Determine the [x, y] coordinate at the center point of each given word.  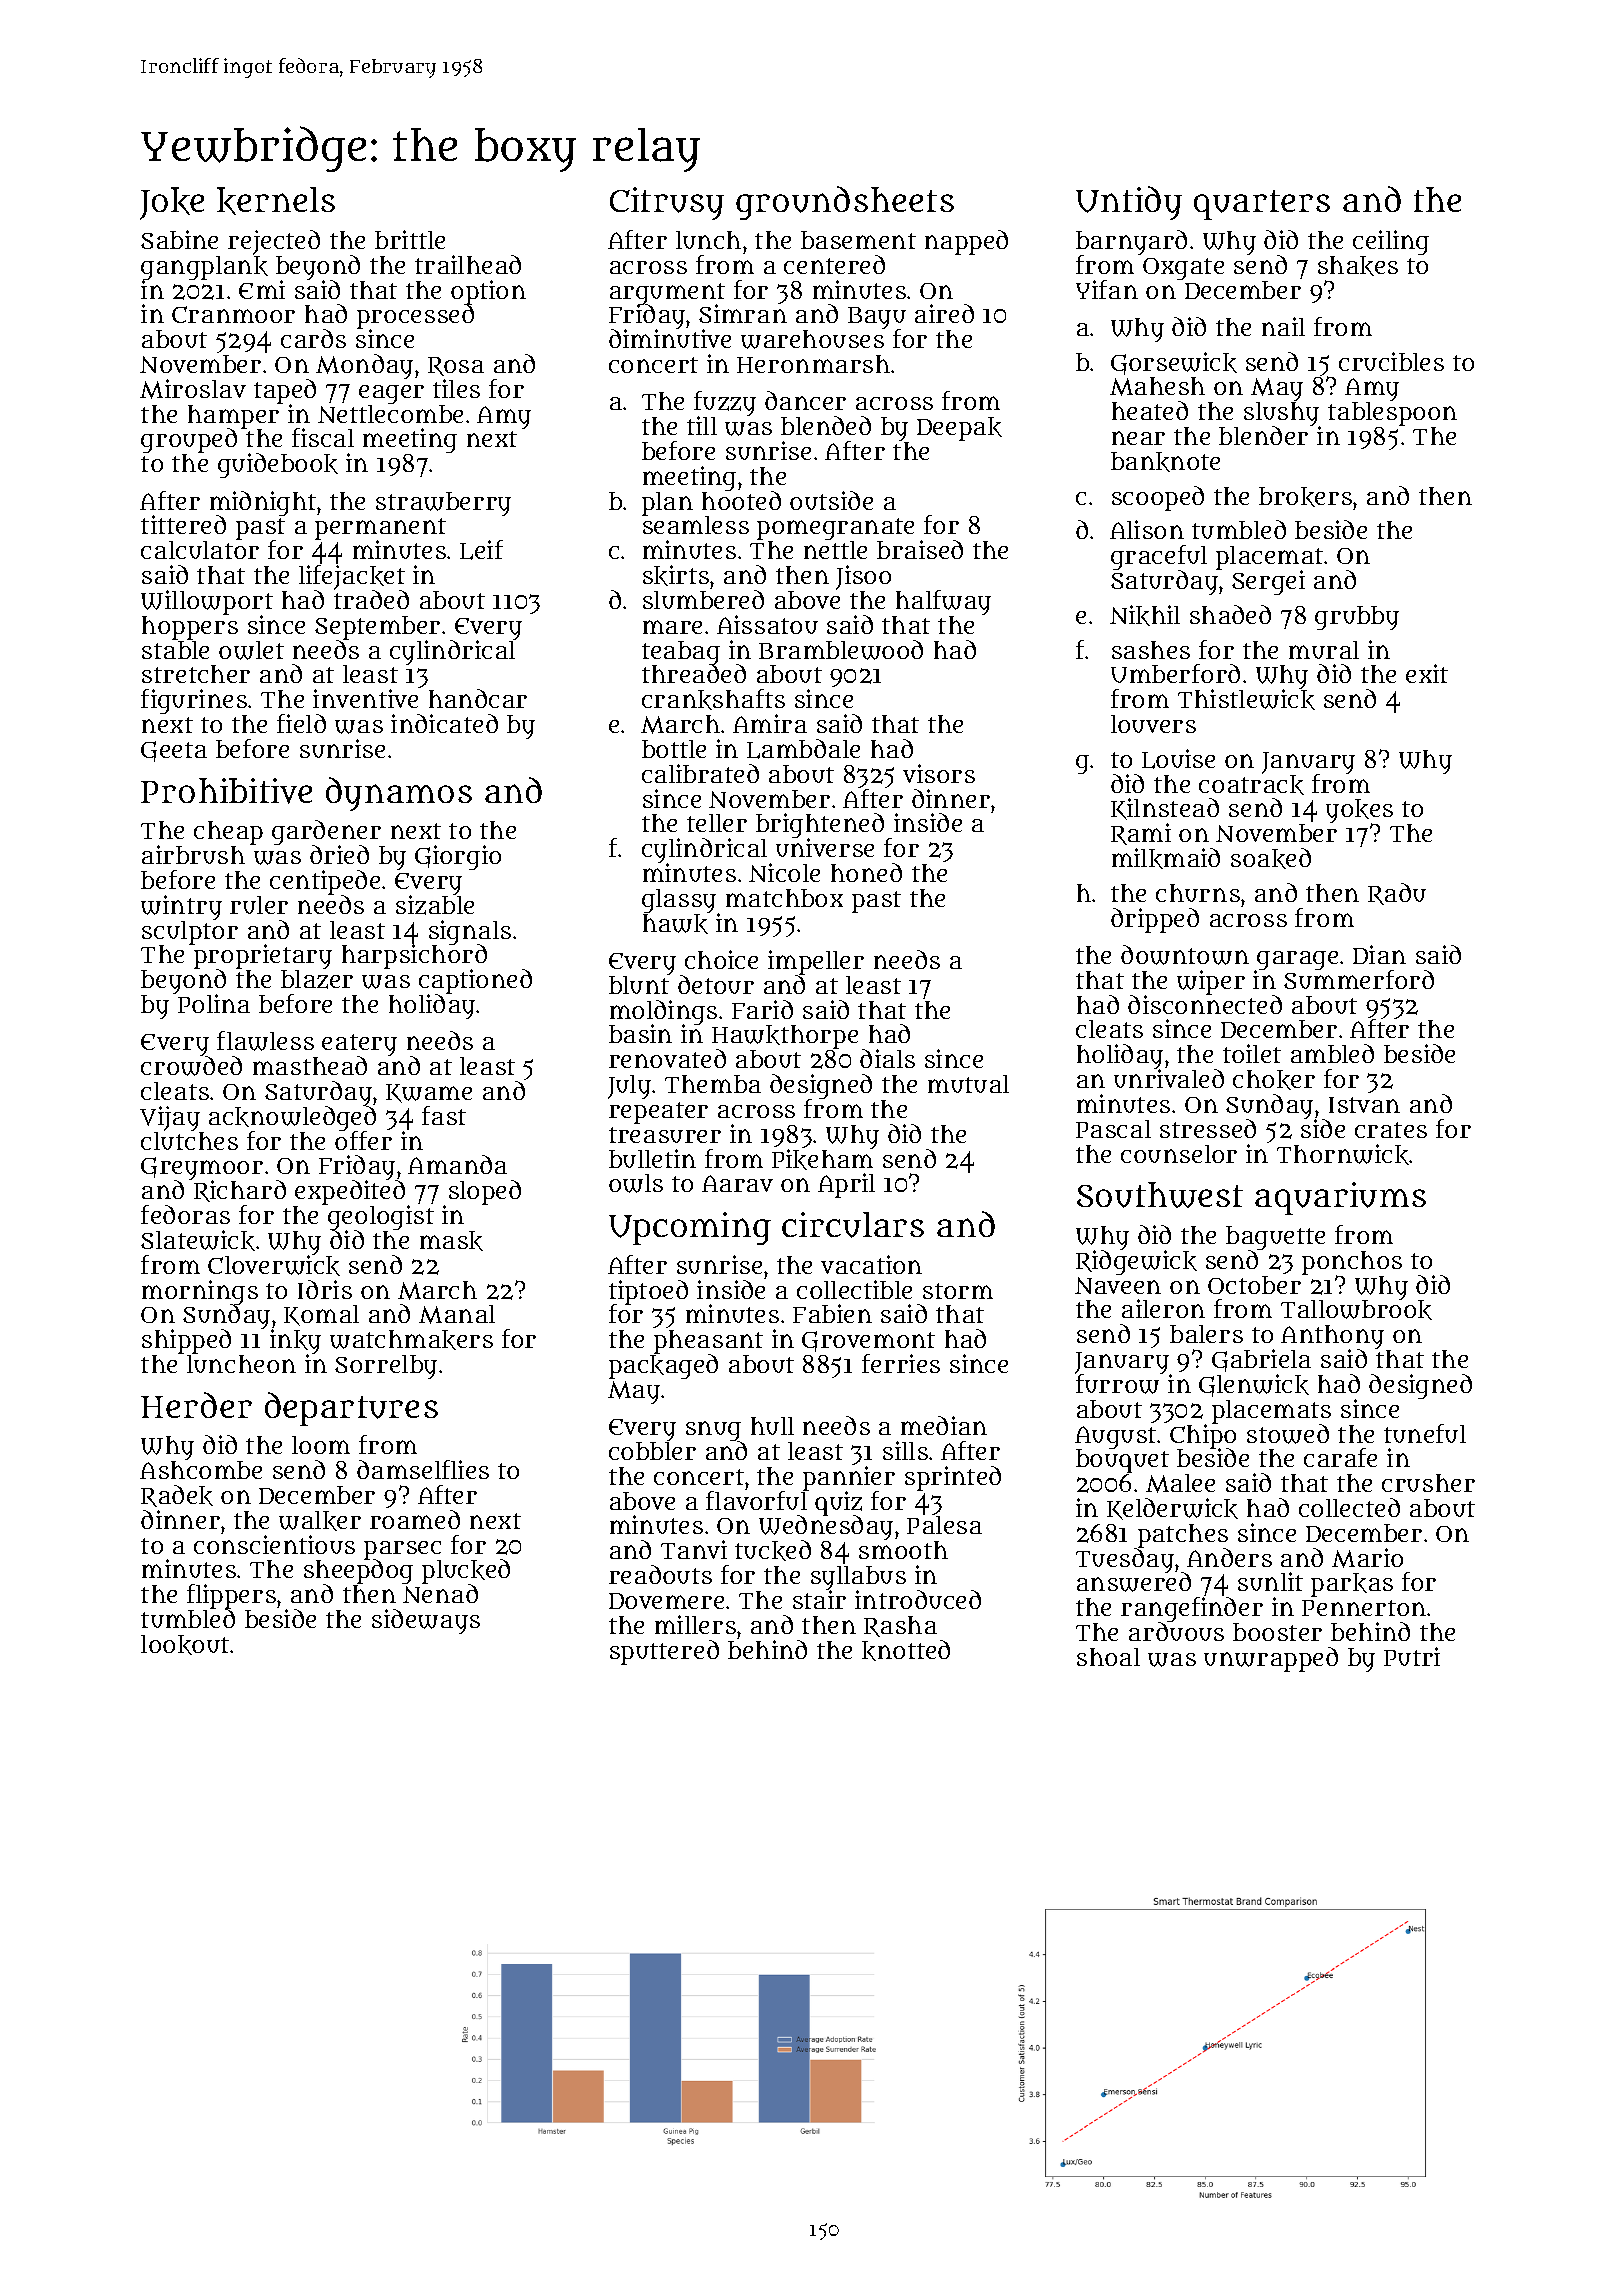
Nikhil [1145, 615]
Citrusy [667, 203]
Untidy [1129, 203]
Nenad [440, 1594]
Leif [481, 550]
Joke [172, 203]
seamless [696, 525]
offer [363, 1140]
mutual [968, 1084]
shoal [1108, 1657]
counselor [1179, 1154]
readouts [660, 1574]
